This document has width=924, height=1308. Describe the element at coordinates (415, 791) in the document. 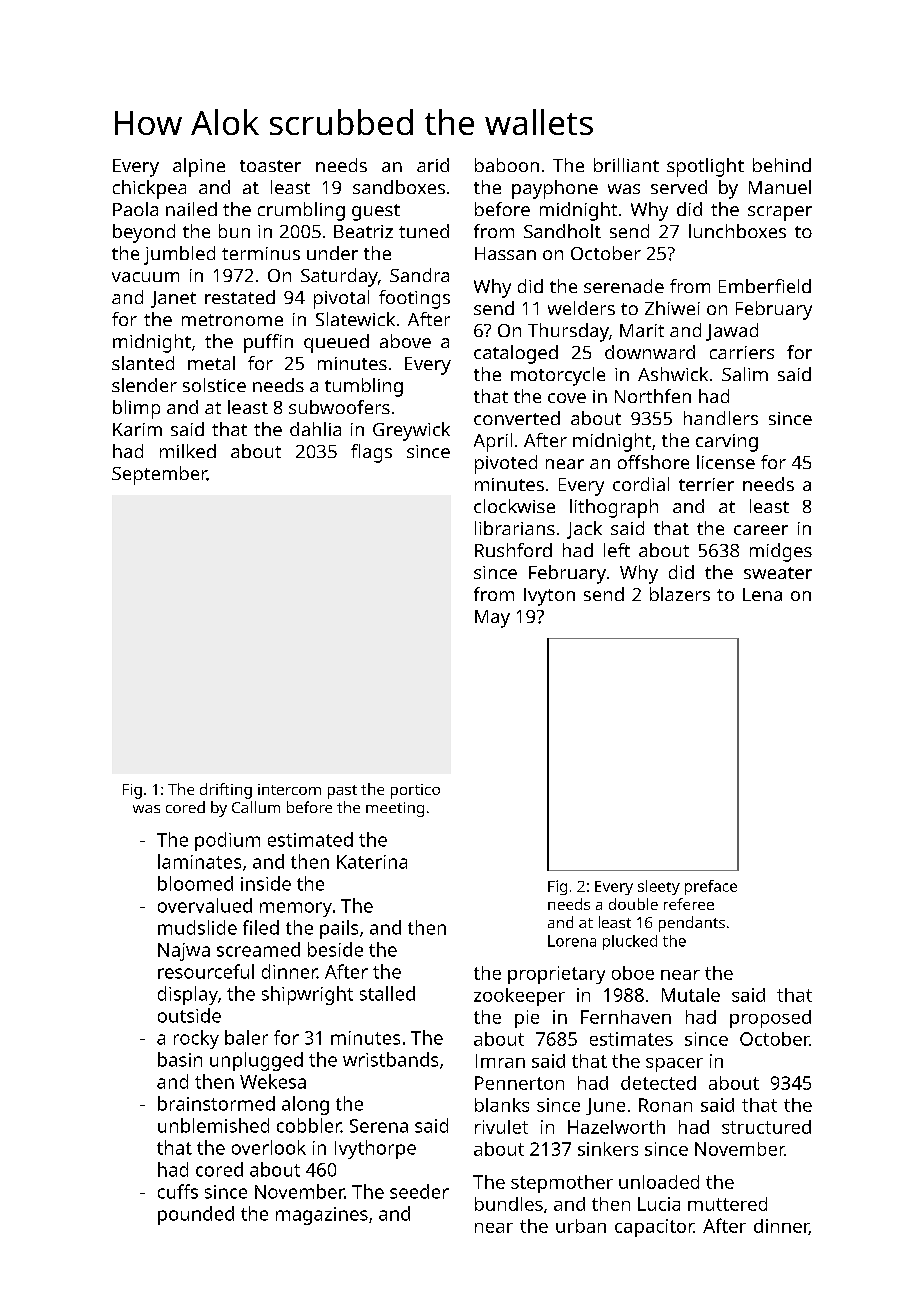

I see `portico` at that location.
